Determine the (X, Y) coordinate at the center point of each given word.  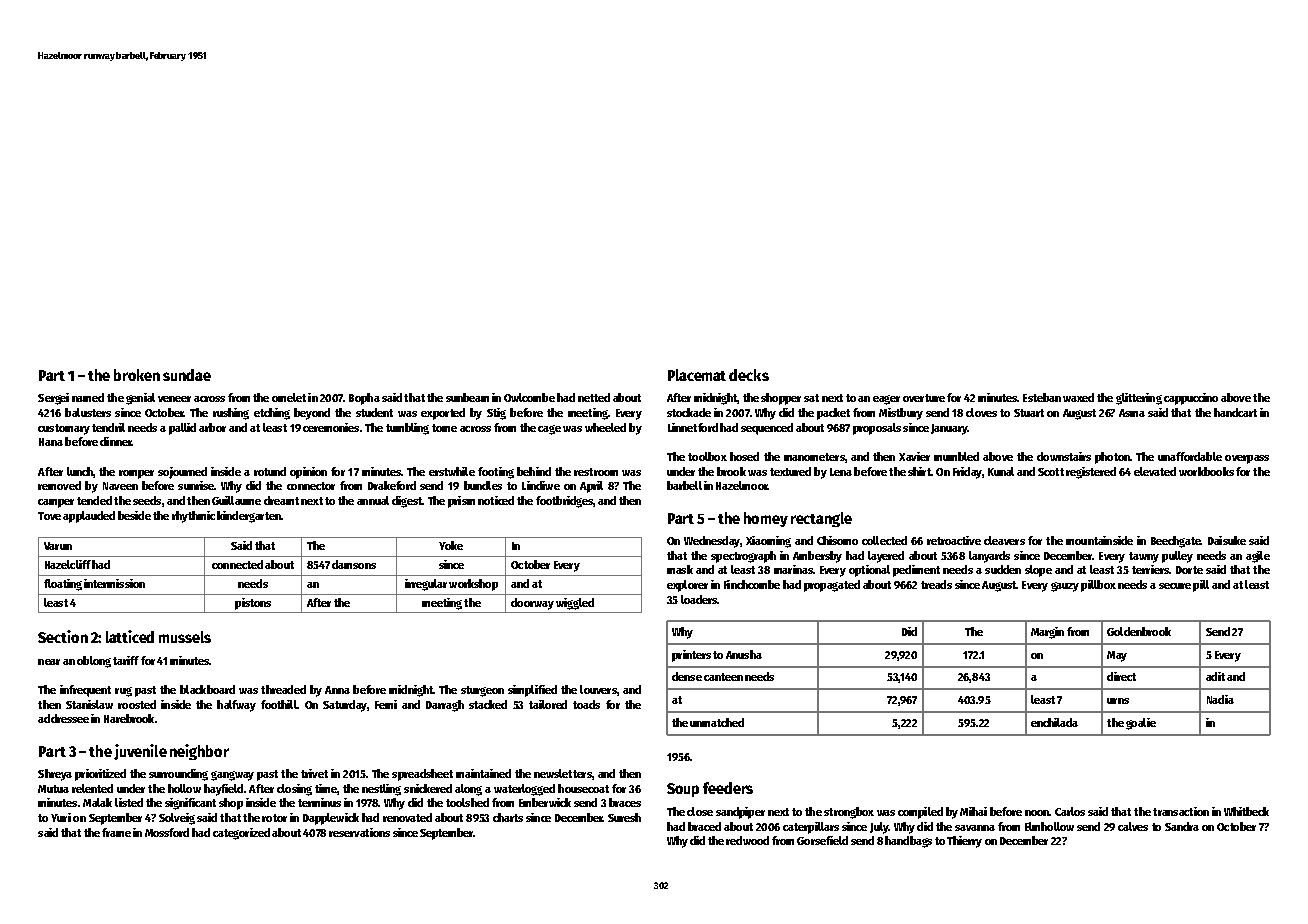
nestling (381, 790)
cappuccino (1191, 399)
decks (749, 375)
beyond (312, 414)
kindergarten (249, 517)
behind (534, 471)
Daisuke (1227, 540)
